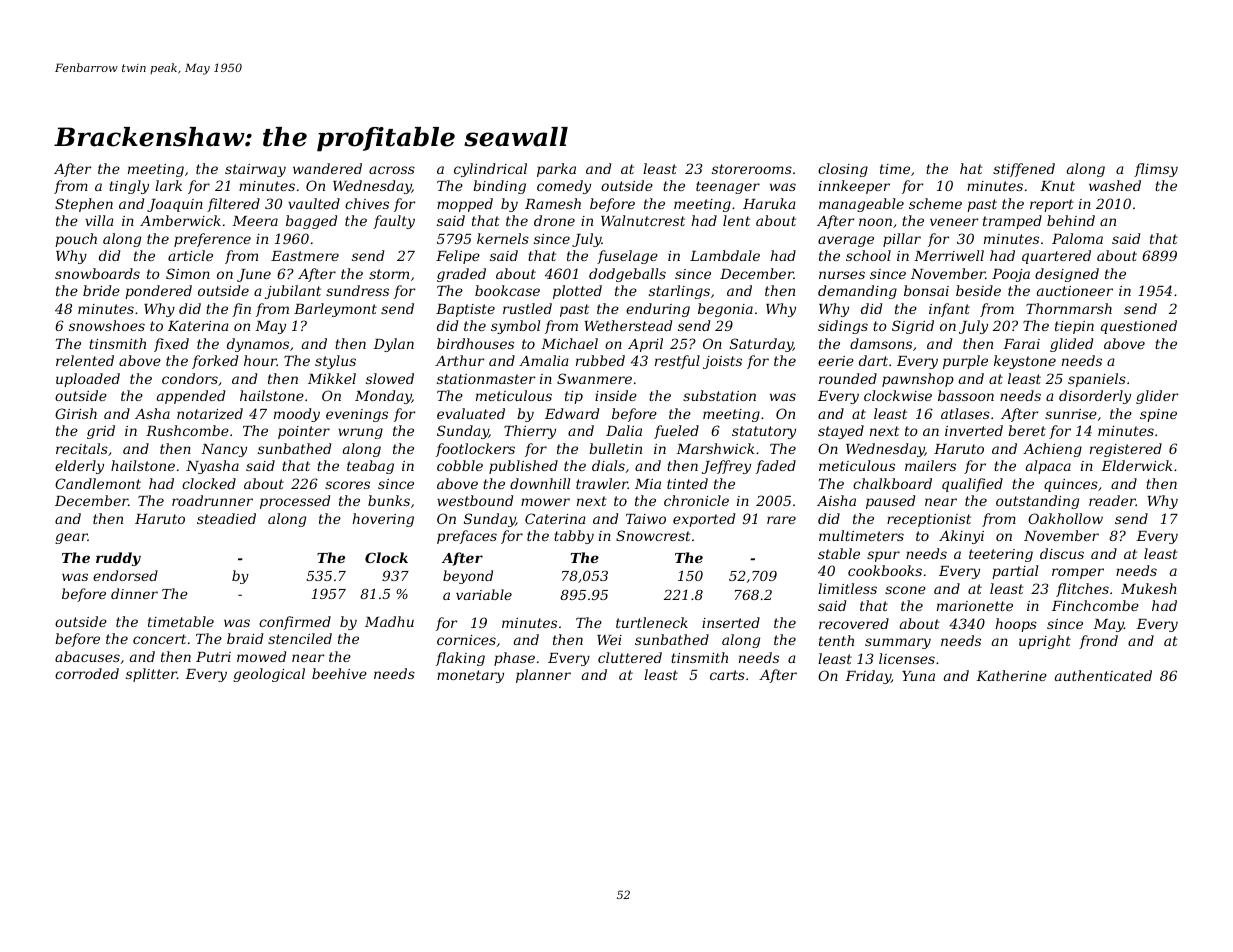 Image resolution: width=1233 pixels, height=952 pixels. Describe the element at coordinates (731, 622) in the page. I see `inserted` at that location.
